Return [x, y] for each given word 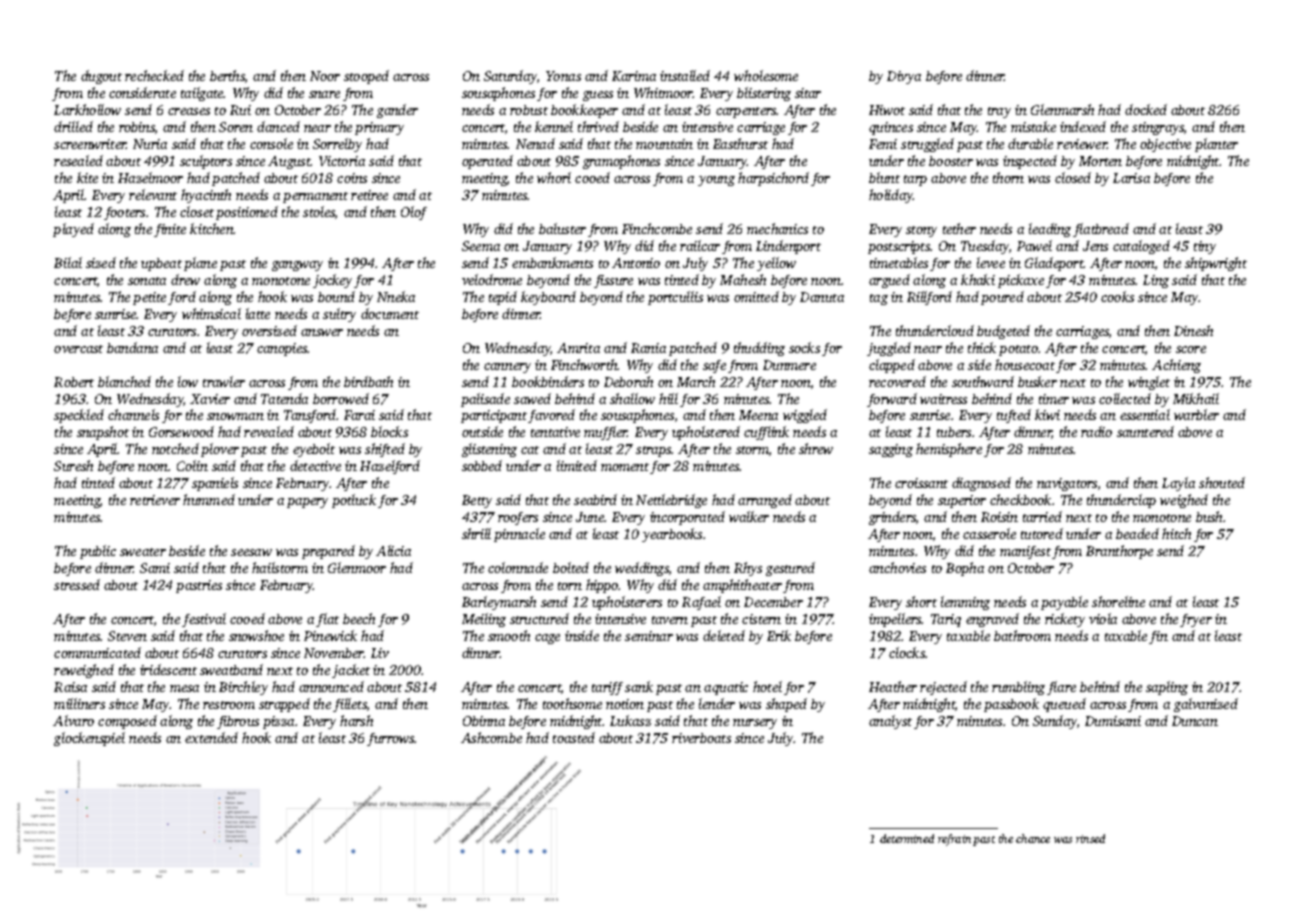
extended [211, 737]
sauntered [1145, 431]
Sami [155, 568]
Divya [904, 77]
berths [227, 75]
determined [907, 838]
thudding [759, 349]
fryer [1196, 620]
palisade [485, 400]
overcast [78, 349]
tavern [670, 620]
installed [685, 75]
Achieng [1176, 366]
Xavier [210, 399]
